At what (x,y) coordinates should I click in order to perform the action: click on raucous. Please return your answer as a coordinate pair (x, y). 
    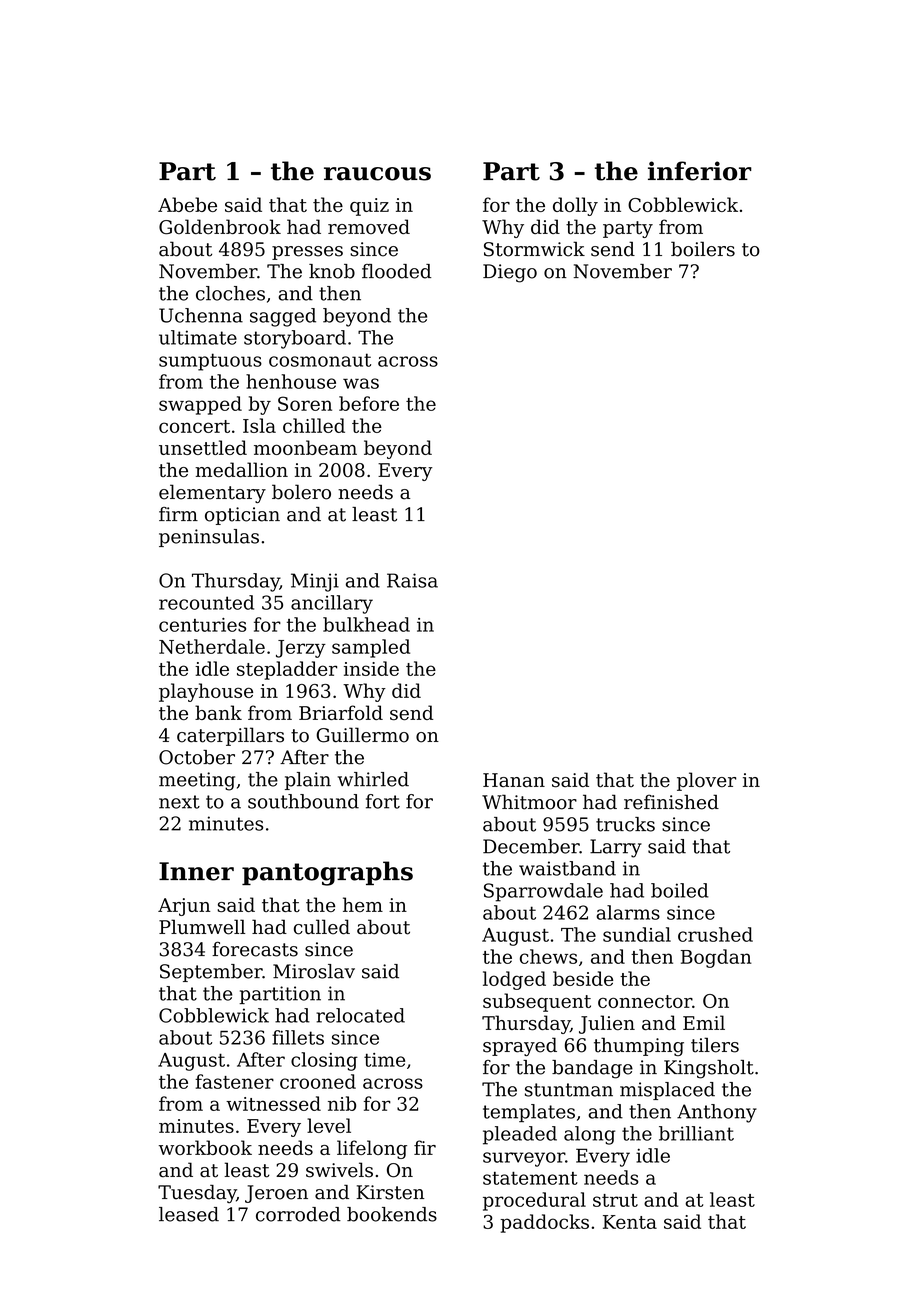
    Looking at the image, I should click on (377, 174).
